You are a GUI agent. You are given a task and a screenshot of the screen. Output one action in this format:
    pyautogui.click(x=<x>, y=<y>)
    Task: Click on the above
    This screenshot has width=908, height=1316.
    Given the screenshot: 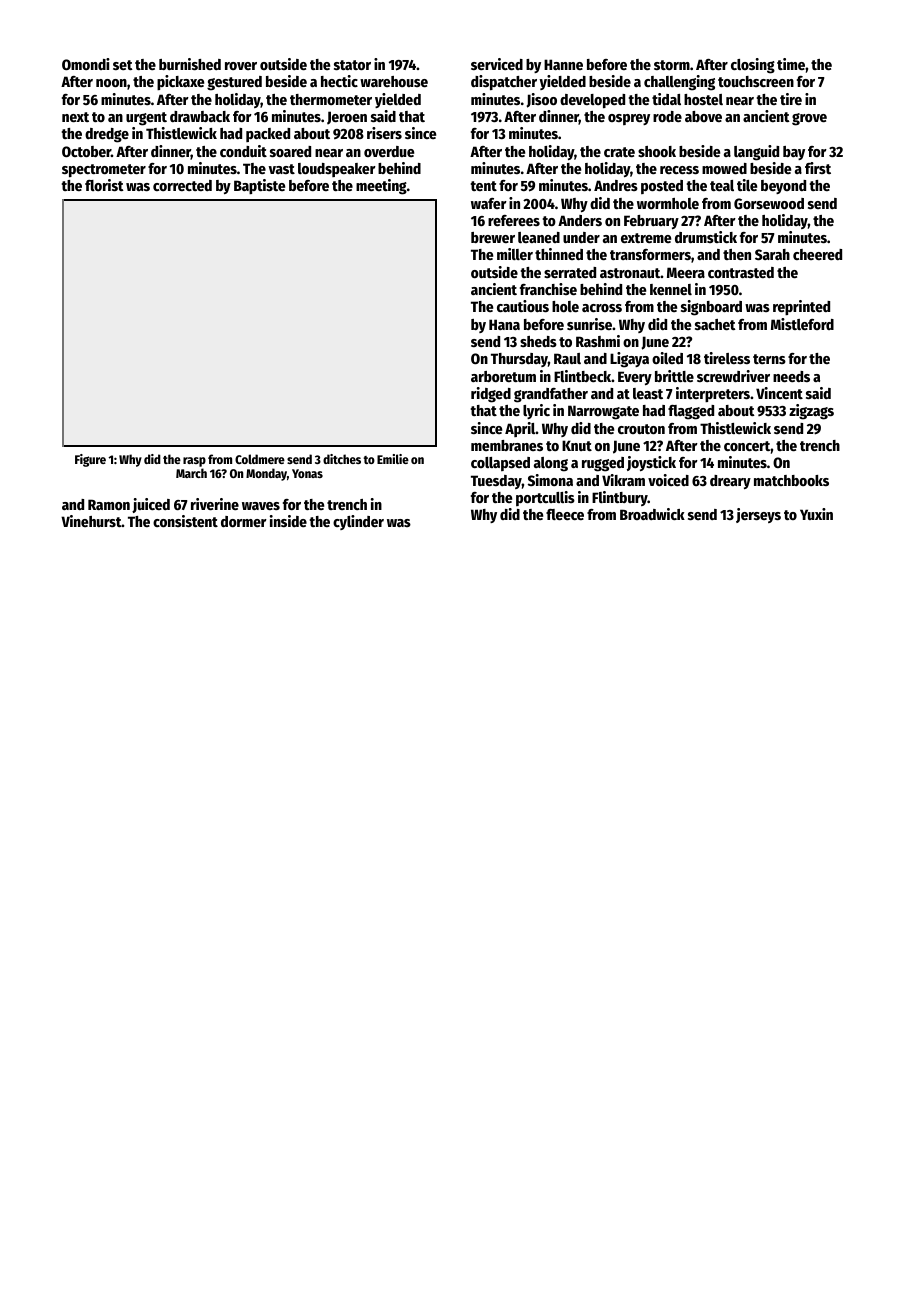 What is the action you would take?
    pyautogui.click(x=703, y=116)
